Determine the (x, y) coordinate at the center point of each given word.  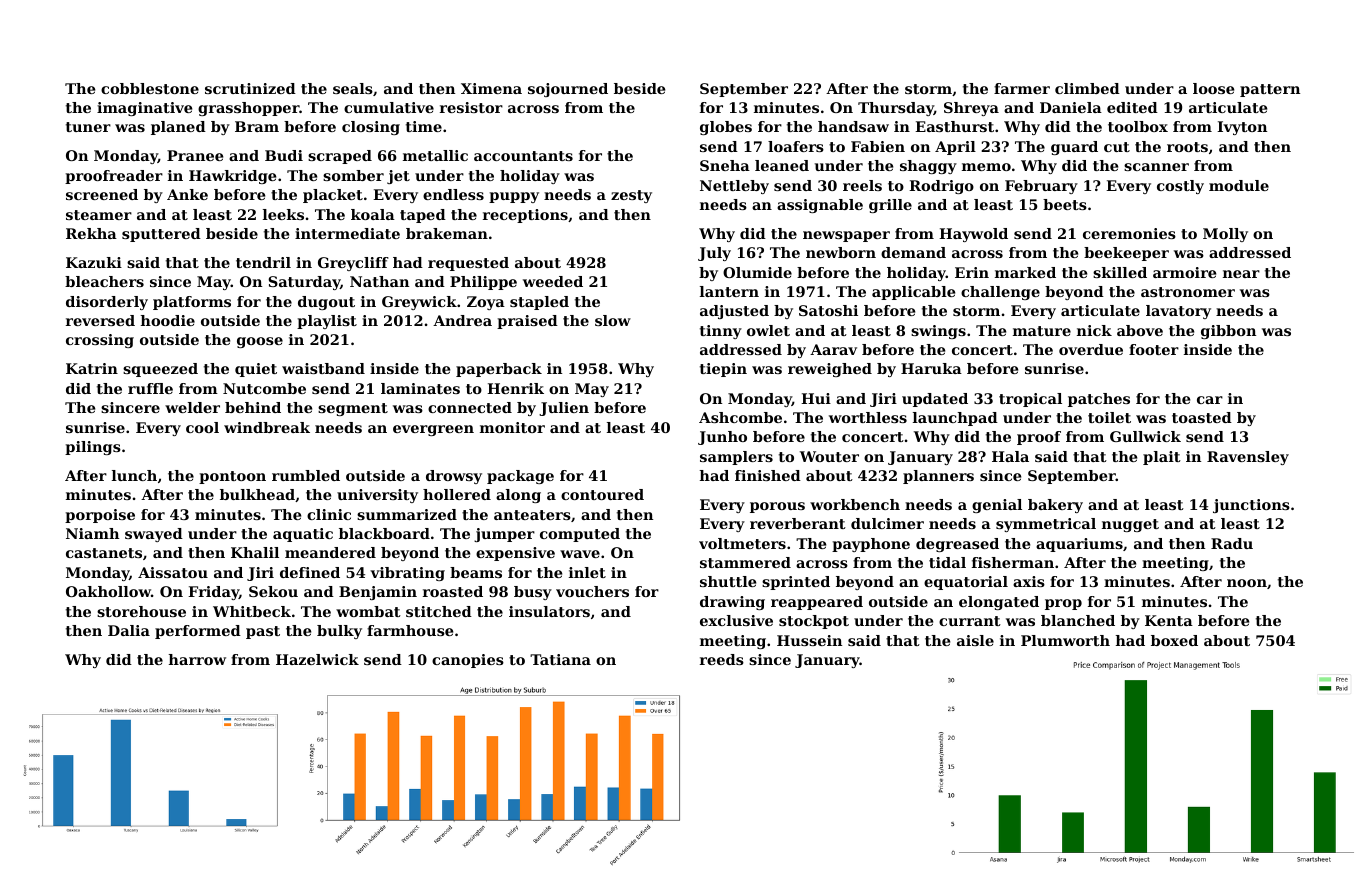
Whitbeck (252, 611)
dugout (326, 303)
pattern (1270, 90)
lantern (729, 291)
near (1241, 274)
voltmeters (742, 543)
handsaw (853, 126)
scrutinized (250, 88)
